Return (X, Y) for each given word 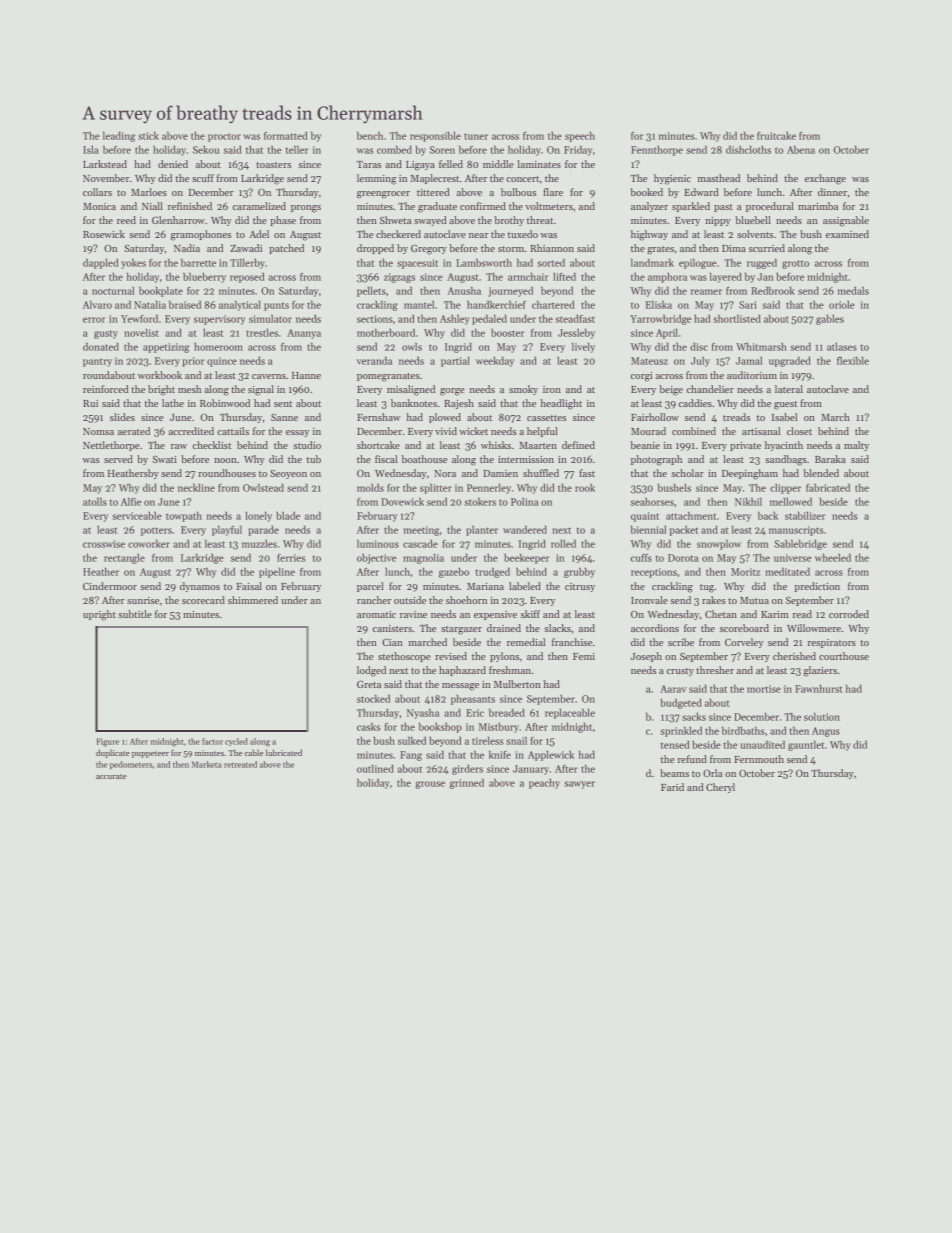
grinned (467, 783)
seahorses (652, 501)
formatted (286, 135)
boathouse (425, 459)
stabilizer (805, 515)
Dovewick (402, 501)
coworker (149, 543)
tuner (476, 136)
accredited (191, 431)
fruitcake (776, 136)
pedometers (131, 765)
